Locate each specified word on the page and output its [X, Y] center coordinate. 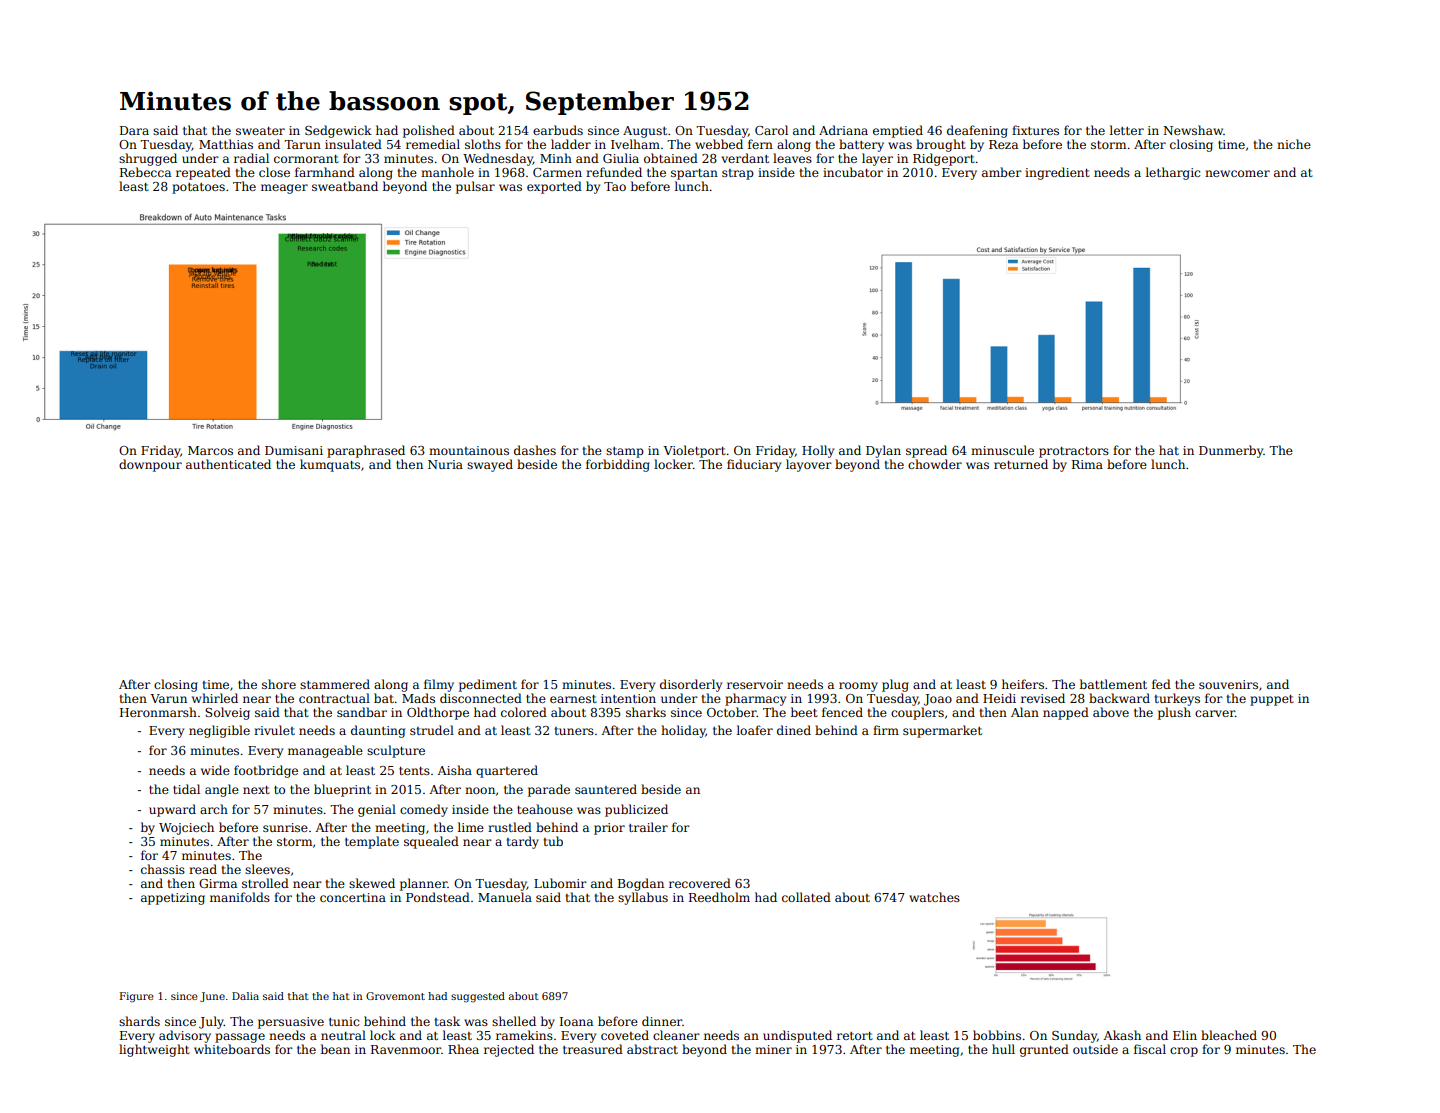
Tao [615, 186]
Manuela [505, 897]
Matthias [226, 144]
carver [1215, 713]
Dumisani [294, 450]
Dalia [245, 996]
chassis [163, 869]
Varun [168, 698]
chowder [935, 464]
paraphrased [366, 451]
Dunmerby [1231, 451]
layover [809, 465]
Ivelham [635, 144]
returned [1021, 464]
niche [1294, 144]
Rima [1087, 464]
